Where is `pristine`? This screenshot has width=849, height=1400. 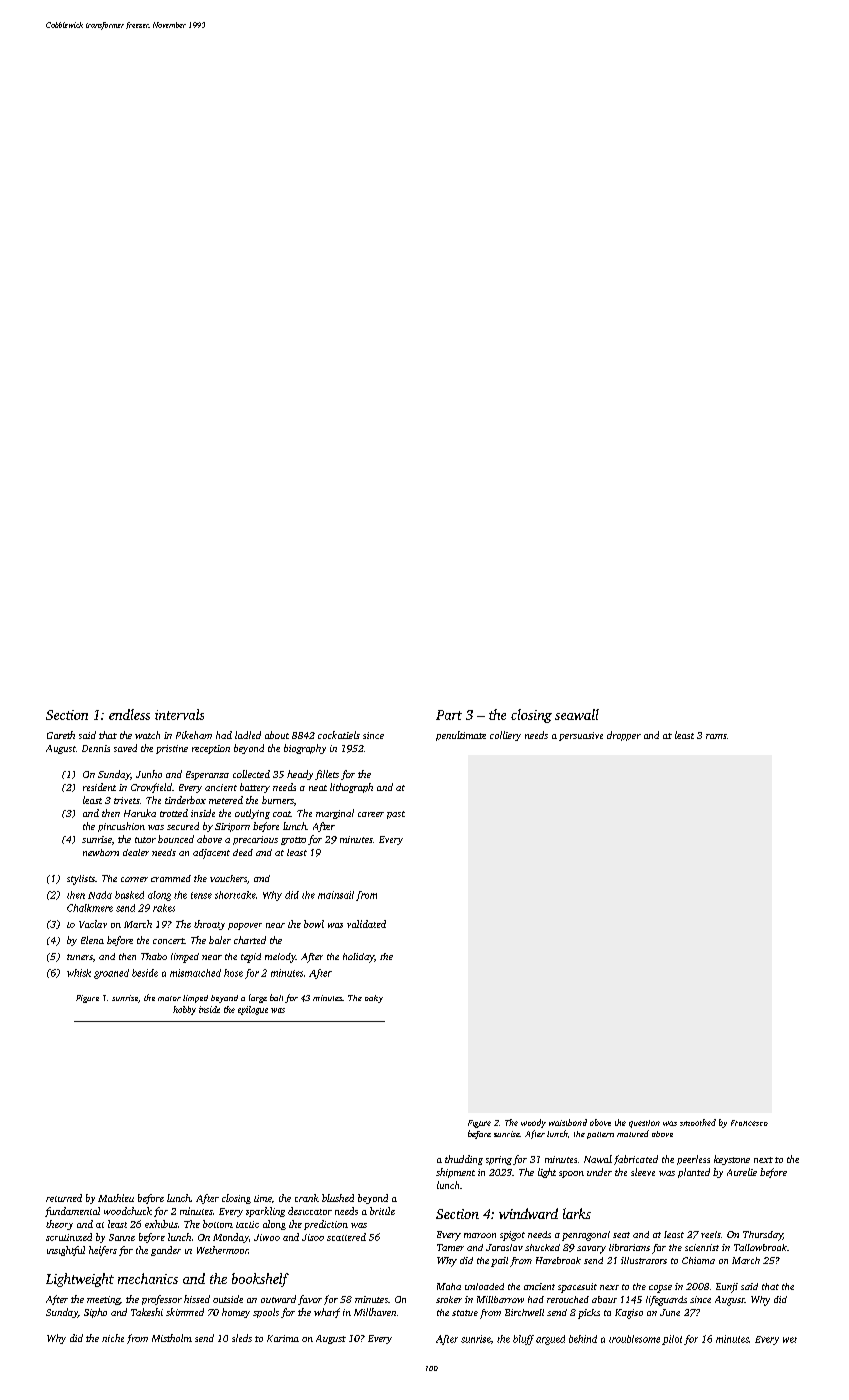
pristine is located at coordinates (172, 749).
